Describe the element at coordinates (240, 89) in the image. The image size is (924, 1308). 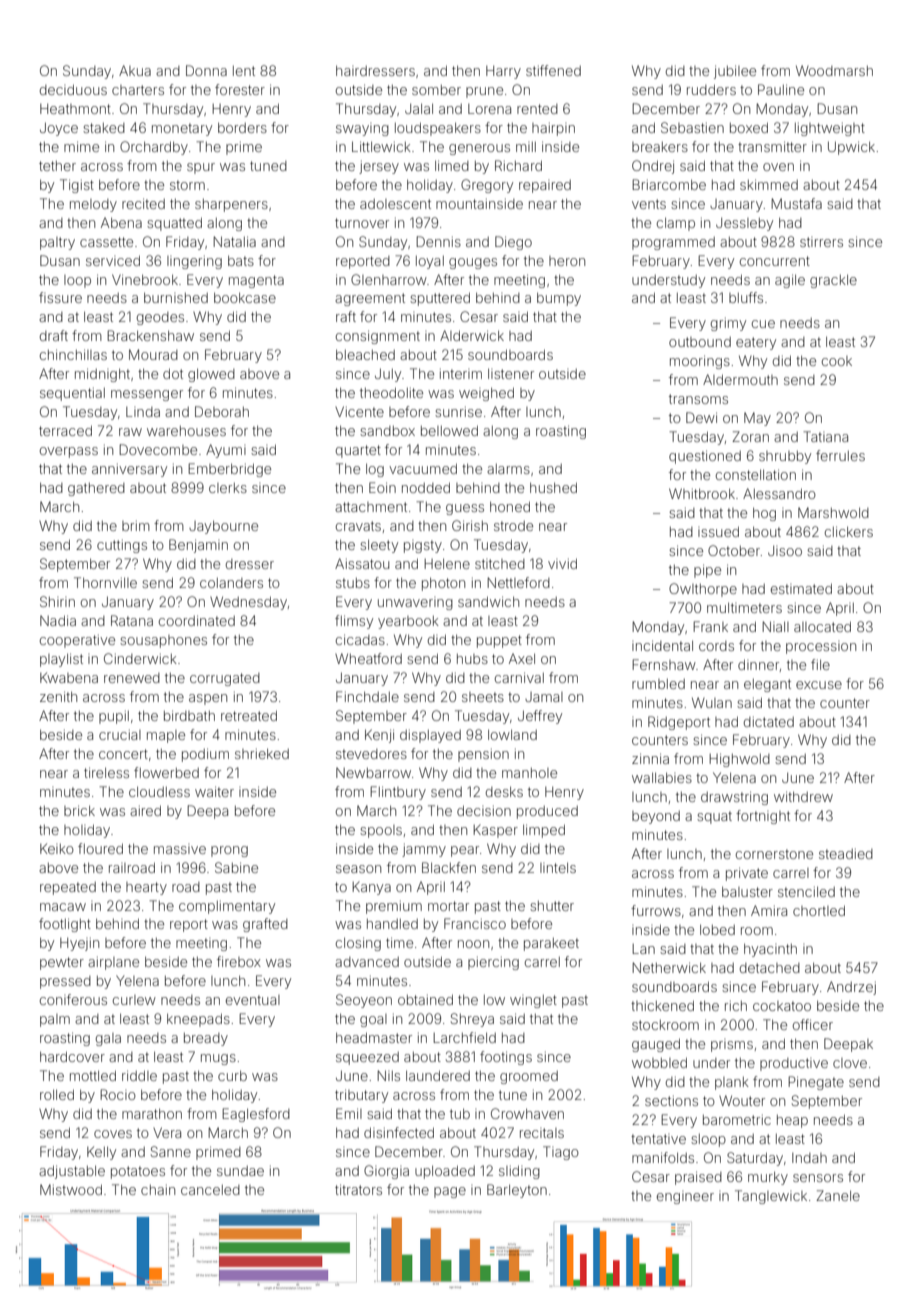
I see `forester` at that location.
